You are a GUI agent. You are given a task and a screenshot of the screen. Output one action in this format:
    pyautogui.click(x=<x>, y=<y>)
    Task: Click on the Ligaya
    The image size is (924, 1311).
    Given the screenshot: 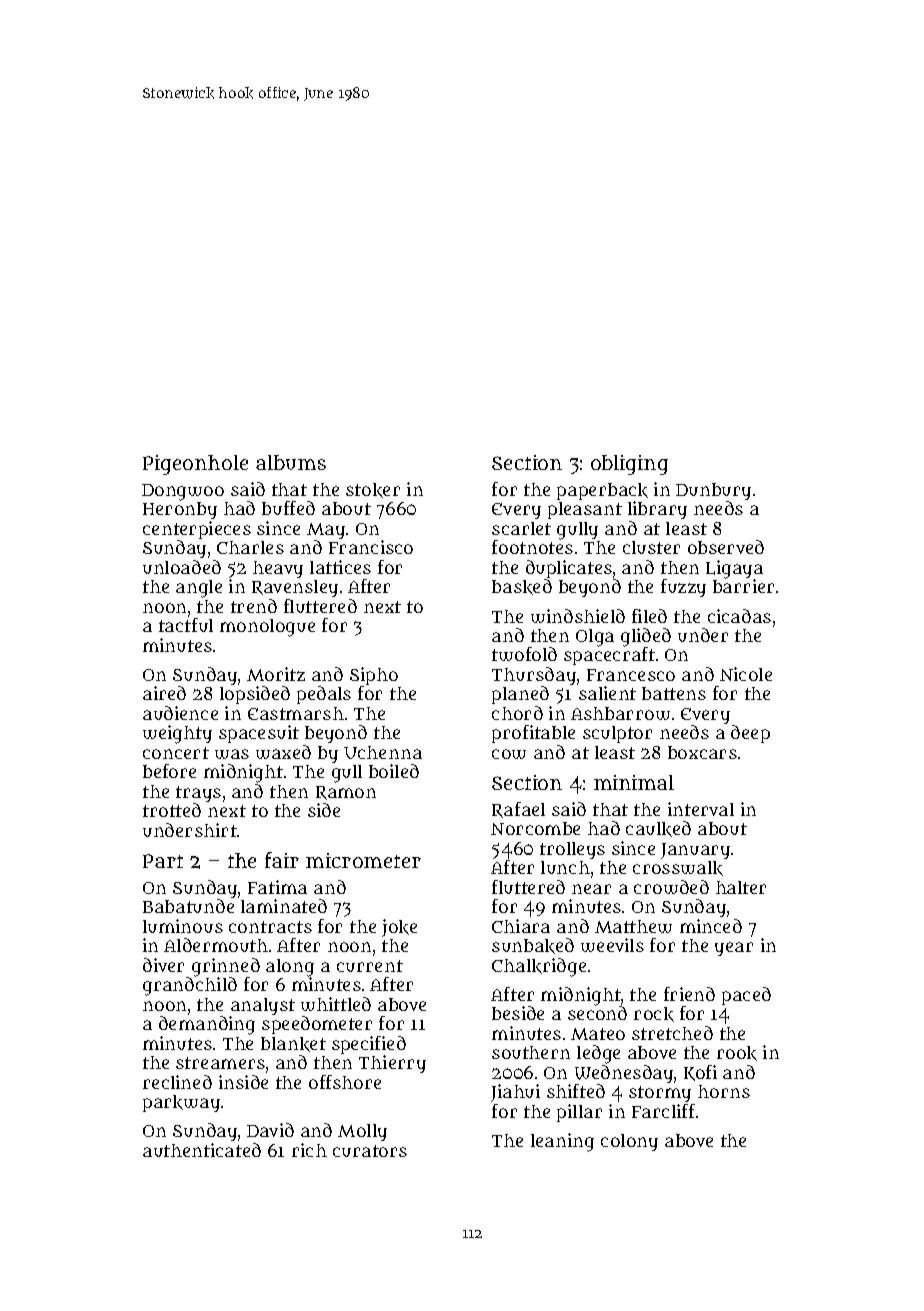 What is the action you would take?
    pyautogui.click(x=734, y=569)
